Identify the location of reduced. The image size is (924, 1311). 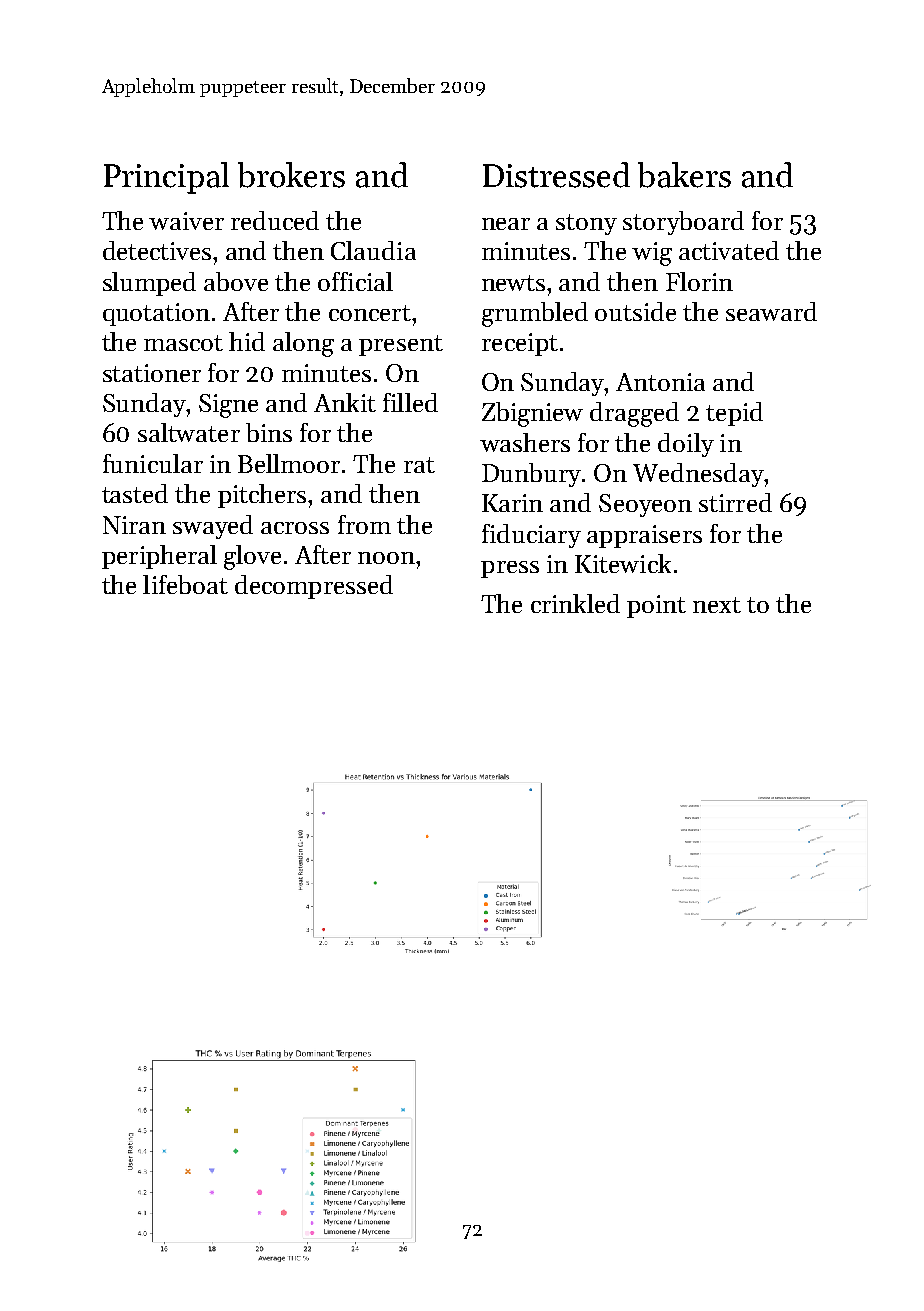
(275, 220).
